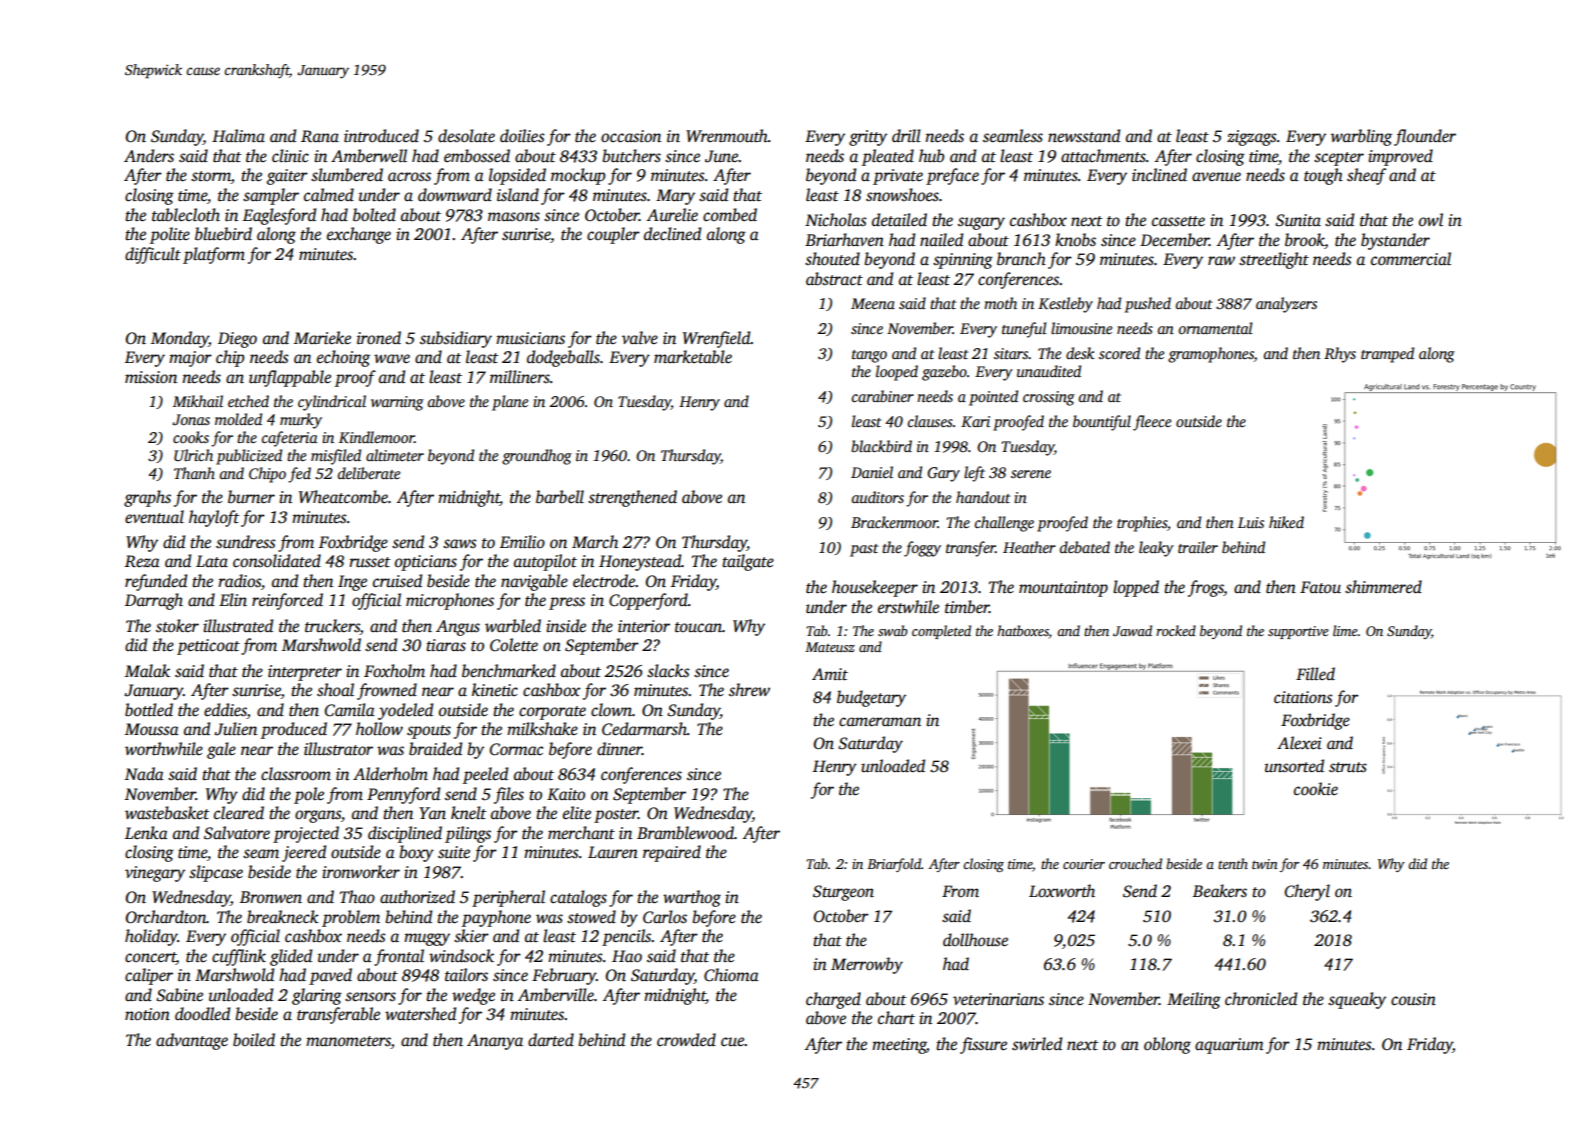  What do you see at coordinates (1220, 891) in the document?
I see `Beakers` at bounding box center [1220, 891].
